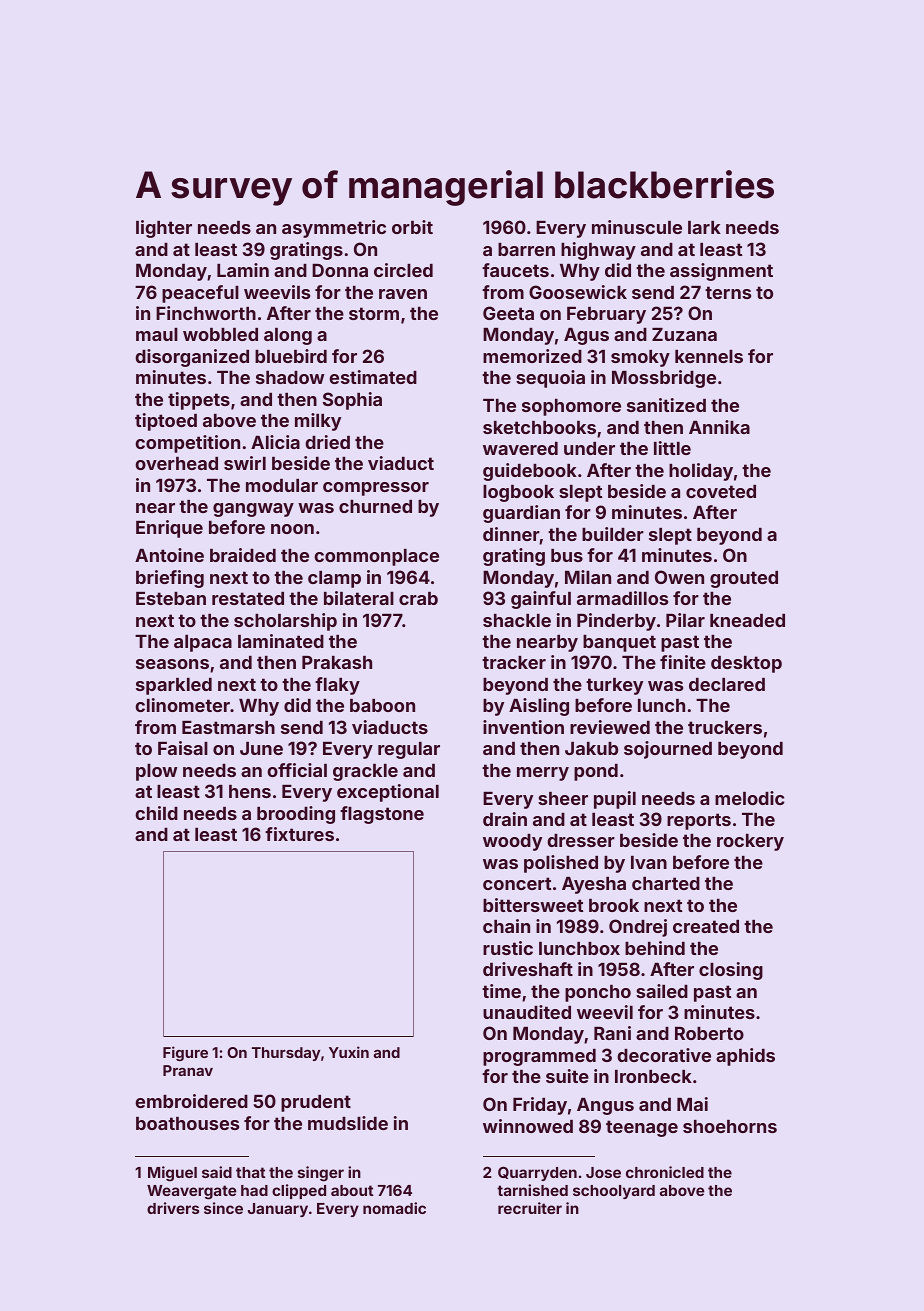 The width and height of the document is (924, 1311). What do you see at coordinates (173, 1208) in the document?
I see `drivers` at bounding box center [173, 1208].
